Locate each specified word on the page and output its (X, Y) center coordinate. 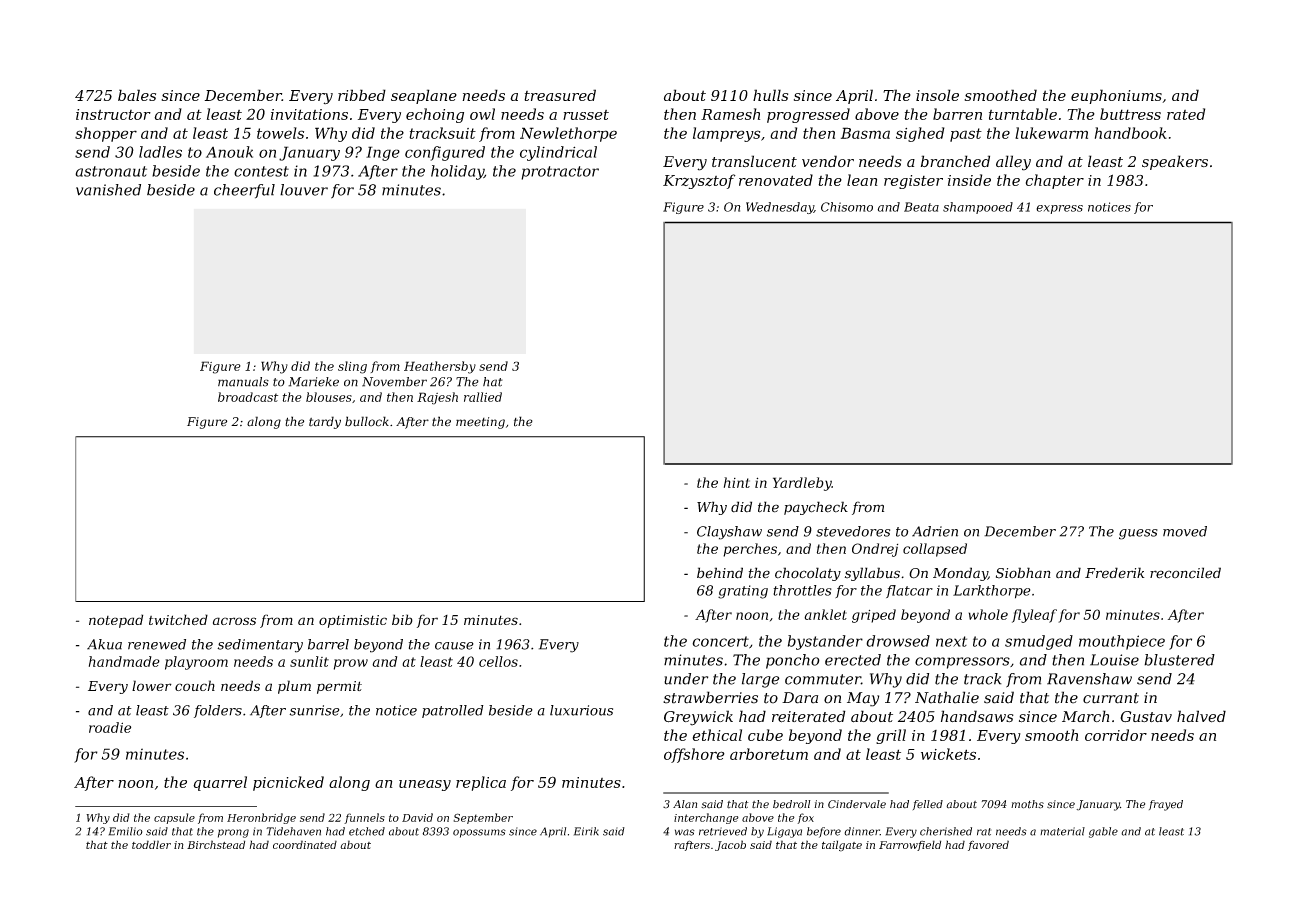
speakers (1175, 162)
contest (261, 171)
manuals (243, 382)
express (1059, 209)
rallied (483, 397)
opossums (479, 833)
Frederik (1115, 573)
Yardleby (802, 484)
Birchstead (216, 844)
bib (402, 619)
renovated (776, 180)
